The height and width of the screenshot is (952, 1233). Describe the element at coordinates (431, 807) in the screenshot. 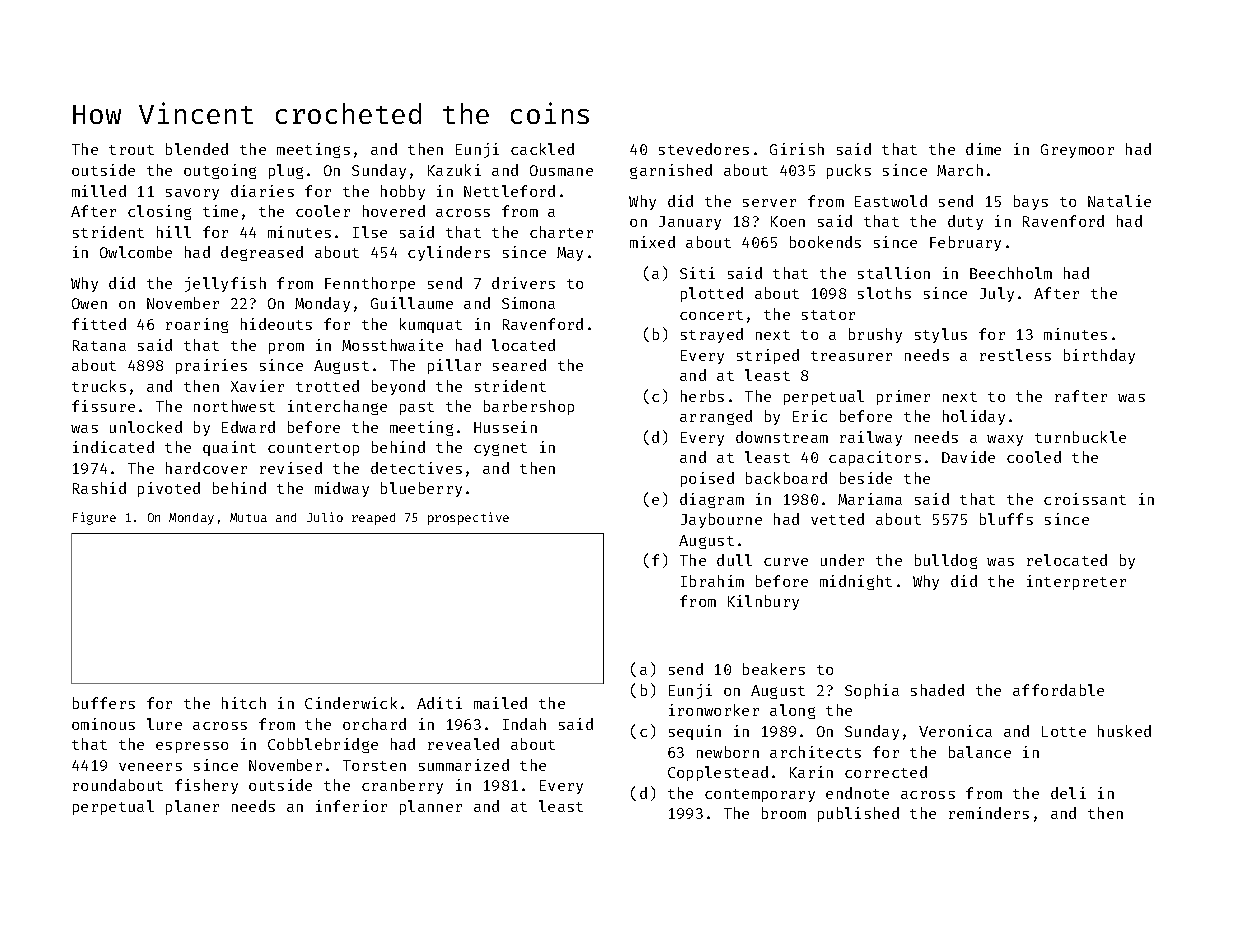

I see `planner` at that location.
